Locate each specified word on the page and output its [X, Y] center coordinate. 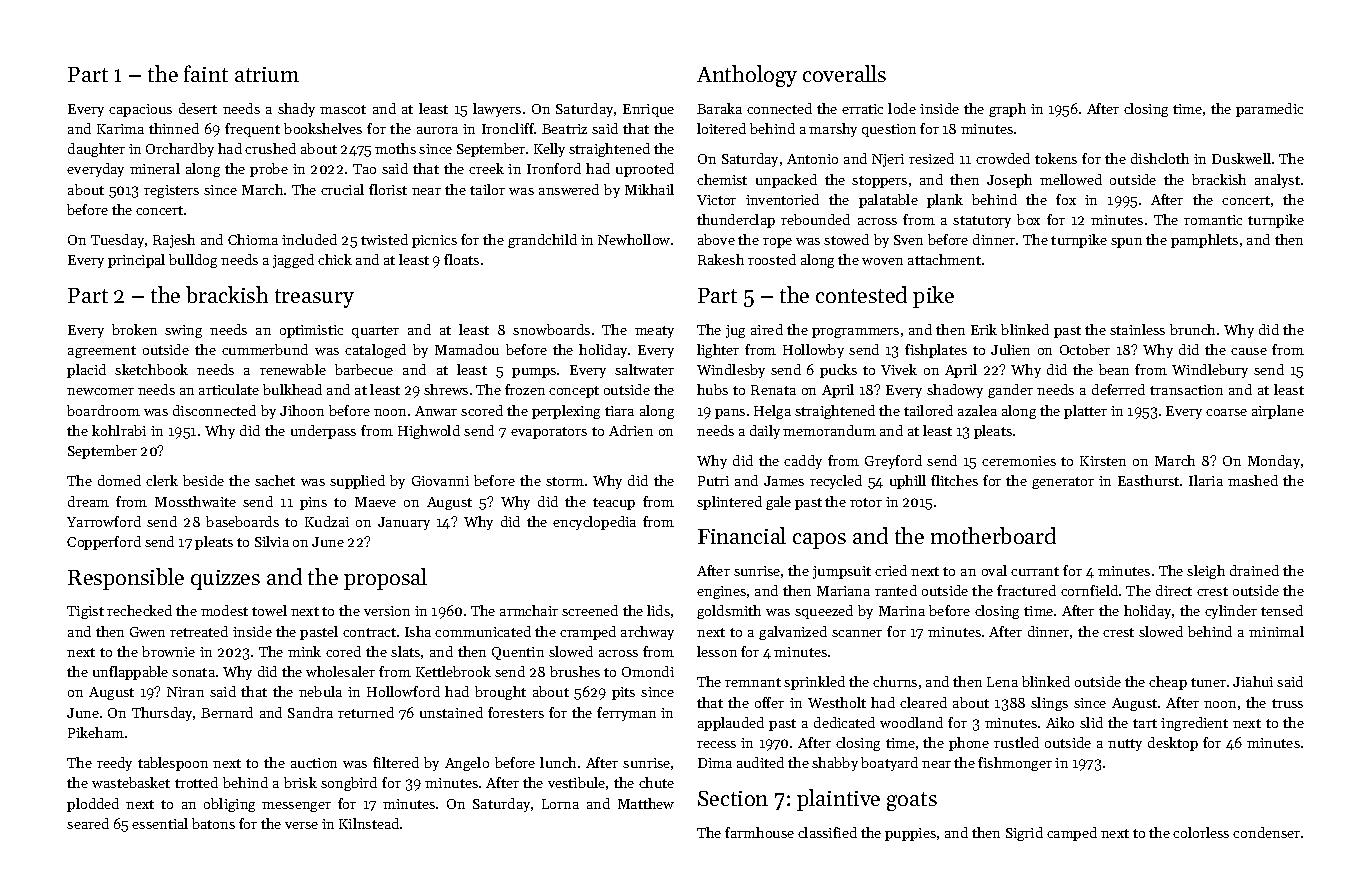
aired [767, 329]
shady [296, 110]
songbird [349, 784]
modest [224, 610]
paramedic [1269, 110]
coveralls [844, 73]
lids [658, 610]
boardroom [103, 410]
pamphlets [1204, 241]
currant [1035, 571]
